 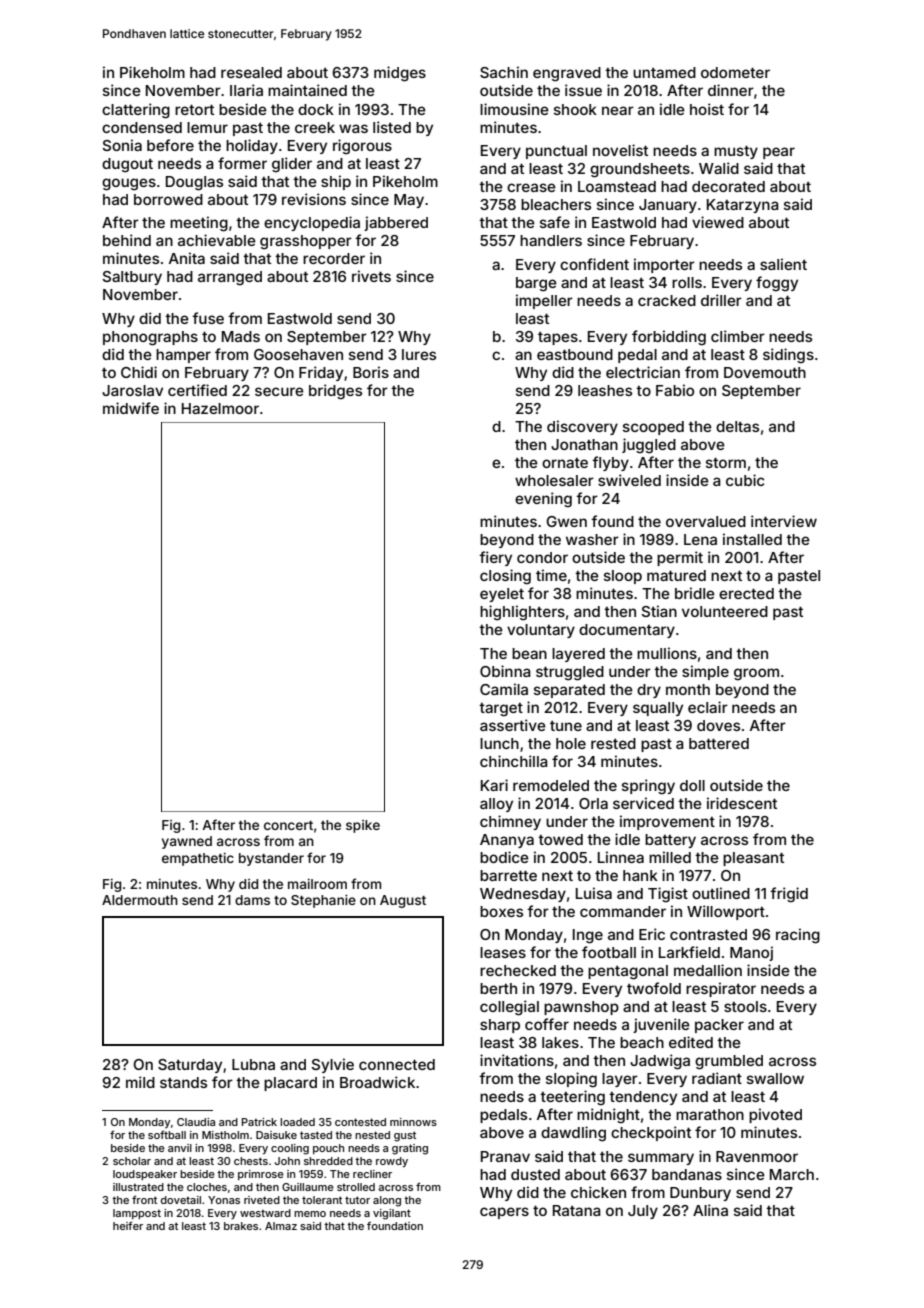 I want to click on Sachin, so click(x=504, y=72).
